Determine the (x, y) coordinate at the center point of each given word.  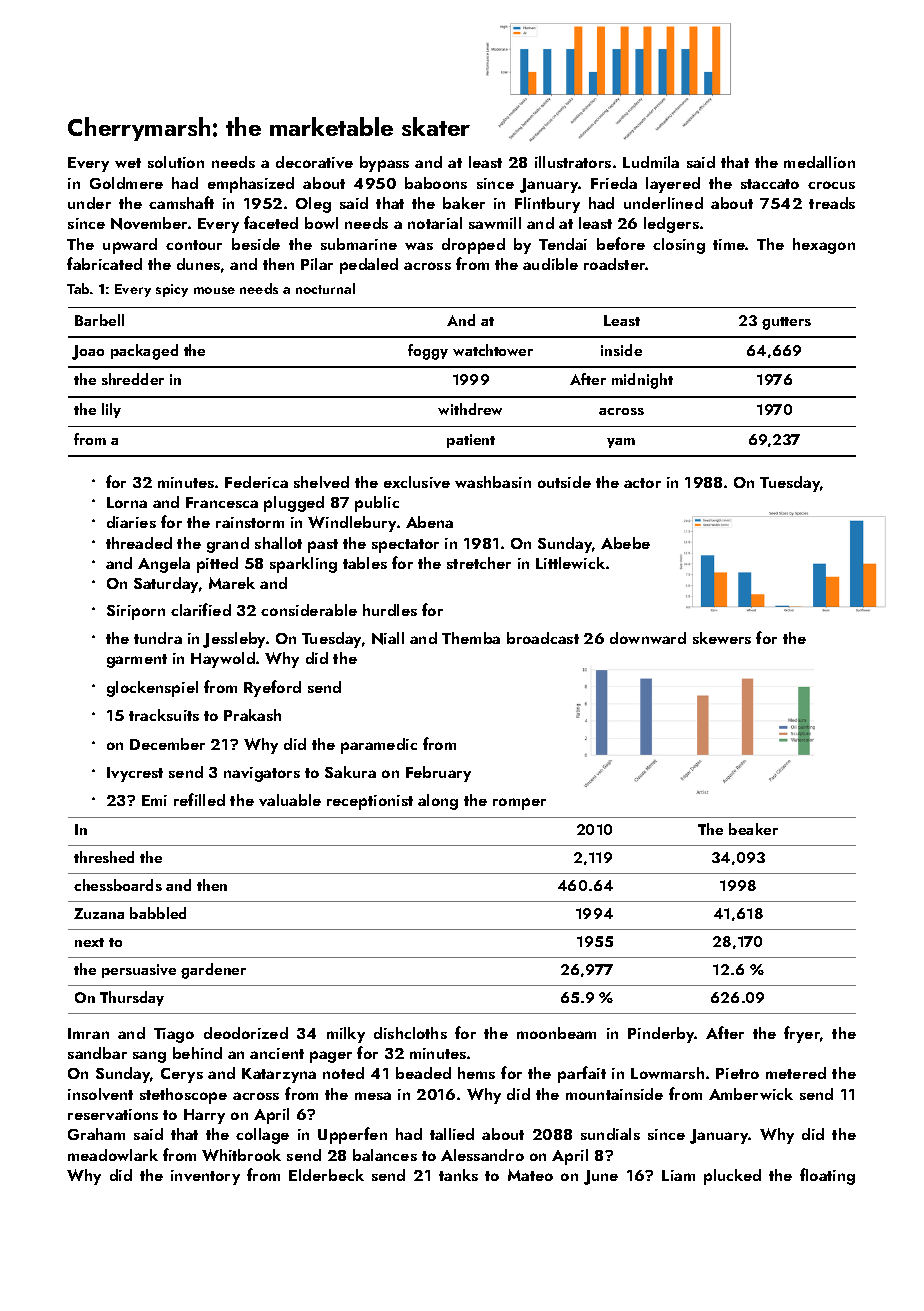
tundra (158, 638)
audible (550, 264)
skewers (722, 638)
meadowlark (113, 1155)
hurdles (390, 610)
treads (832, 203)
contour (194, 245)
